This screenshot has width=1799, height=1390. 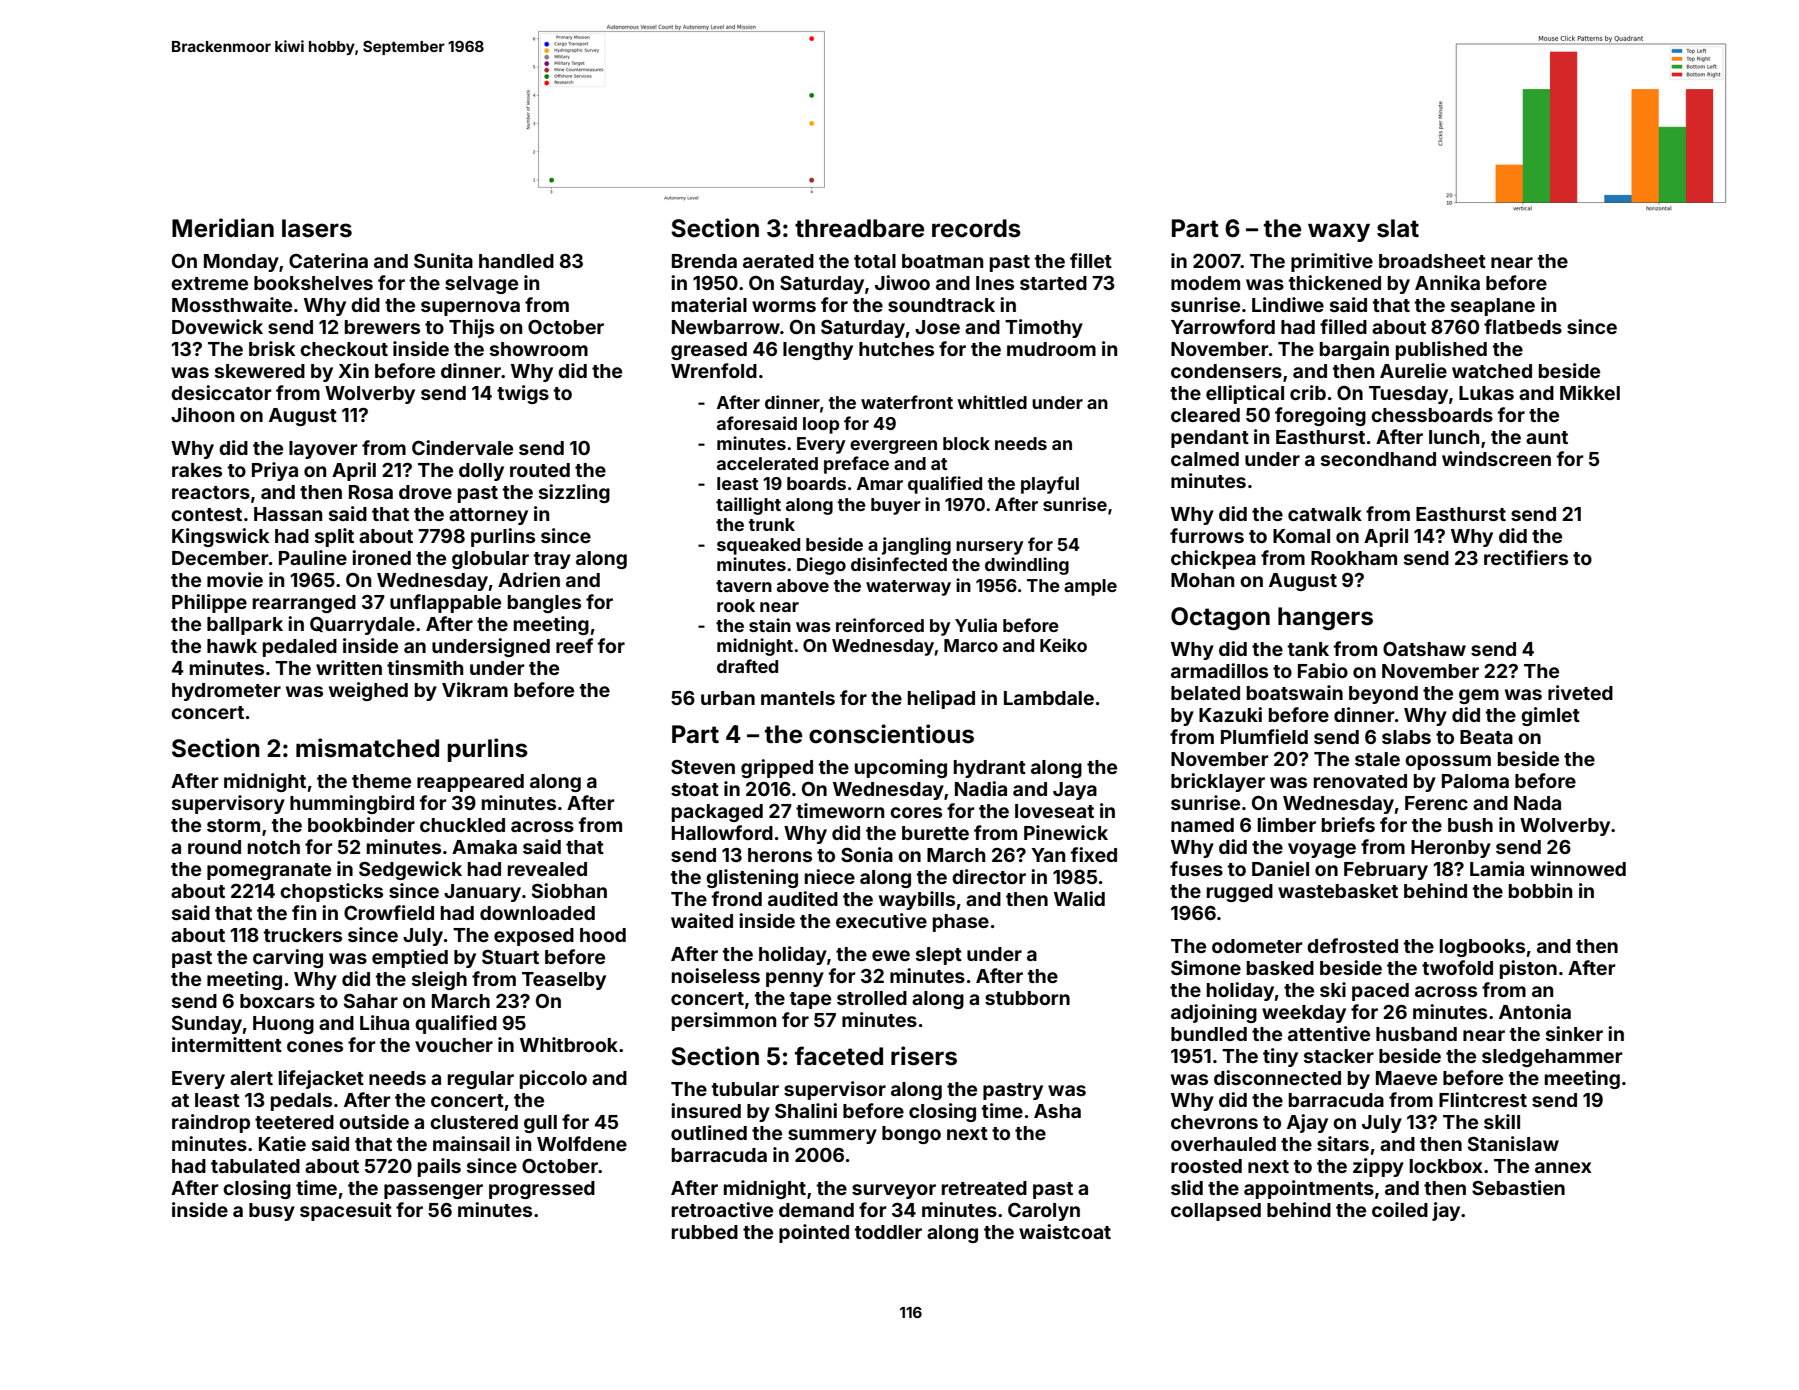 I want to click on broadsheet, so click(x=1432, y=261).
